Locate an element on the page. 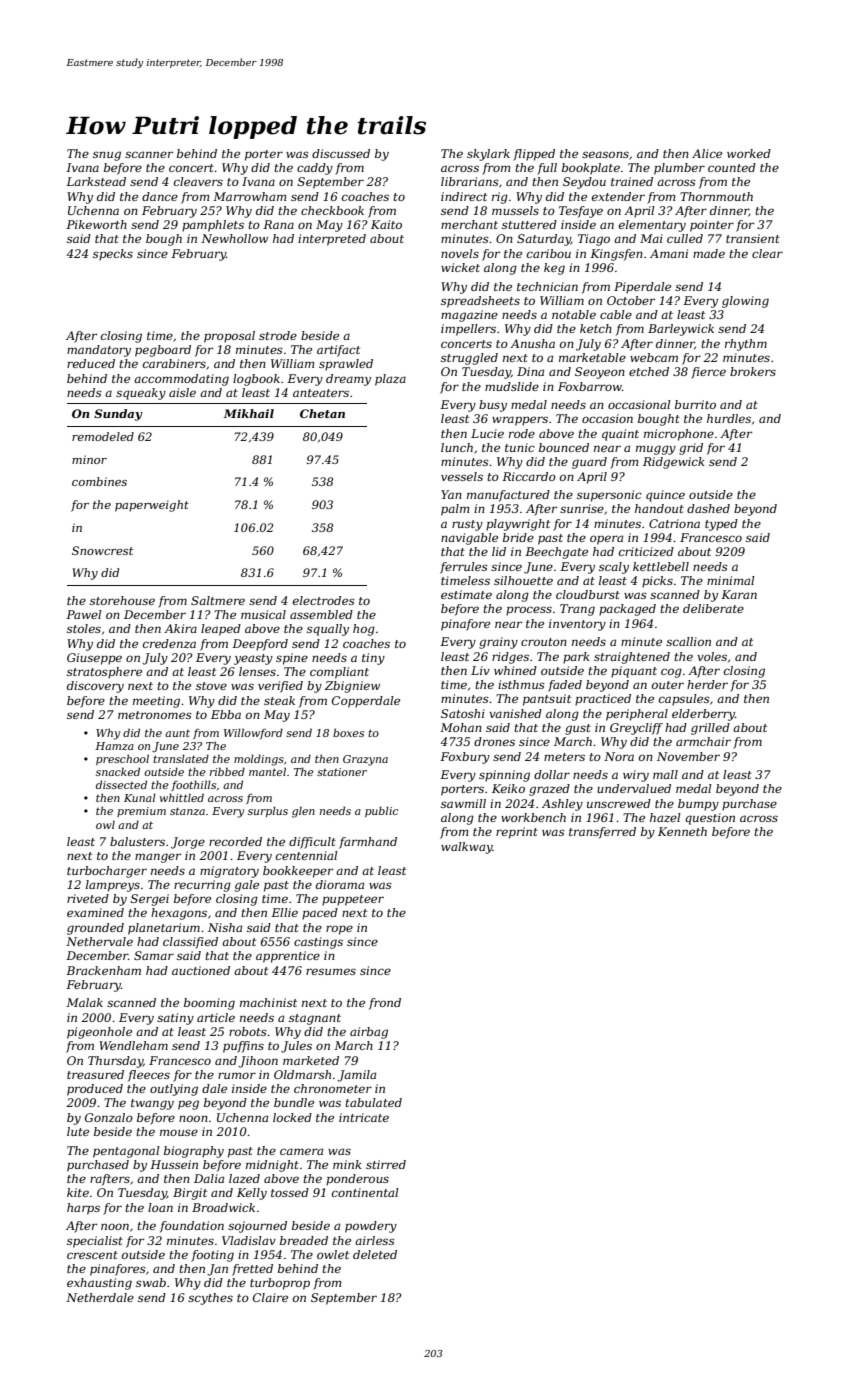 Image resolution: width=849 pixels, height=1400 pixels. packaged is located at coordinates (627, 610).
